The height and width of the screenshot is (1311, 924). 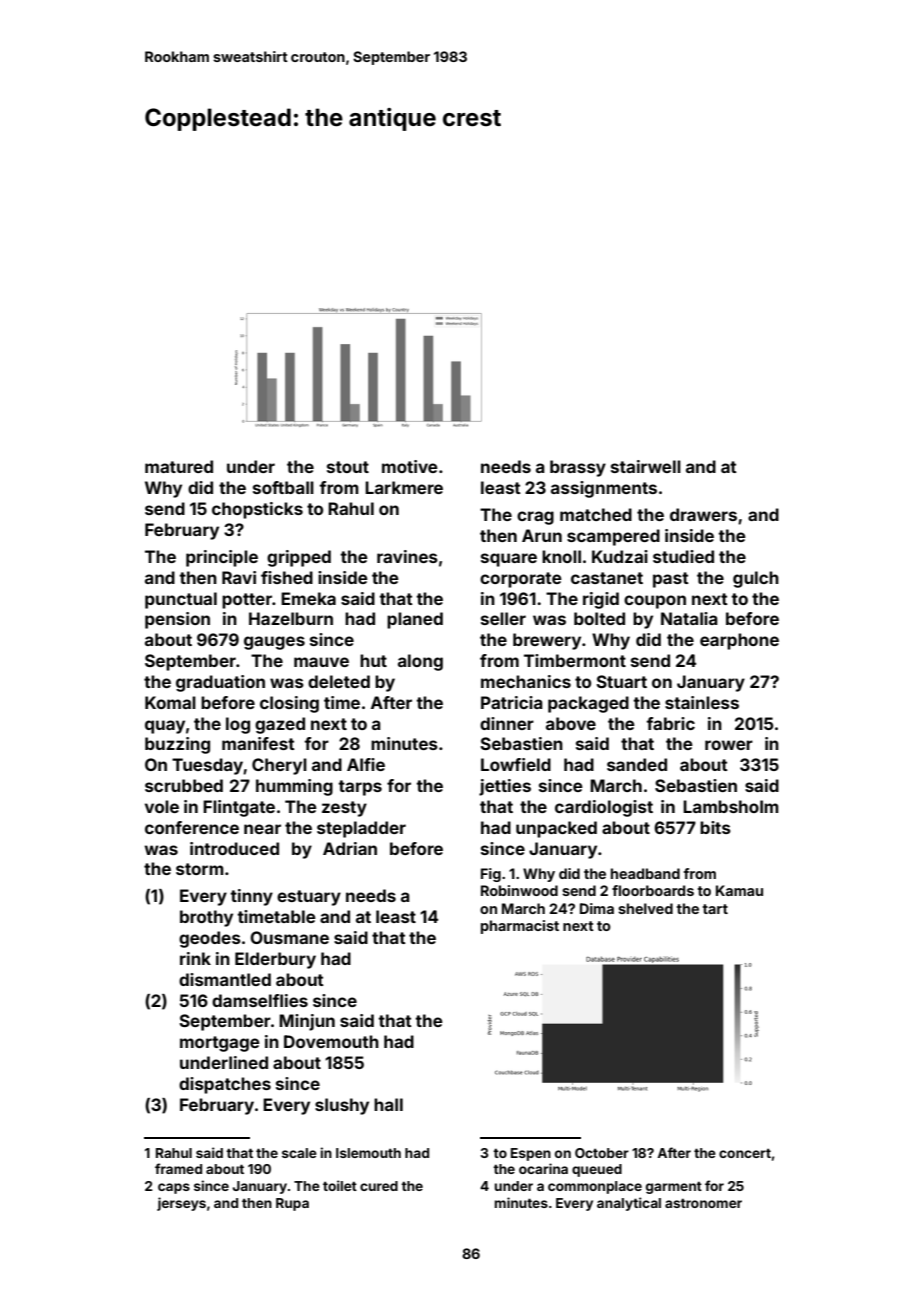 I want to click on Dovemouth, so click(x=331, y=1041).
